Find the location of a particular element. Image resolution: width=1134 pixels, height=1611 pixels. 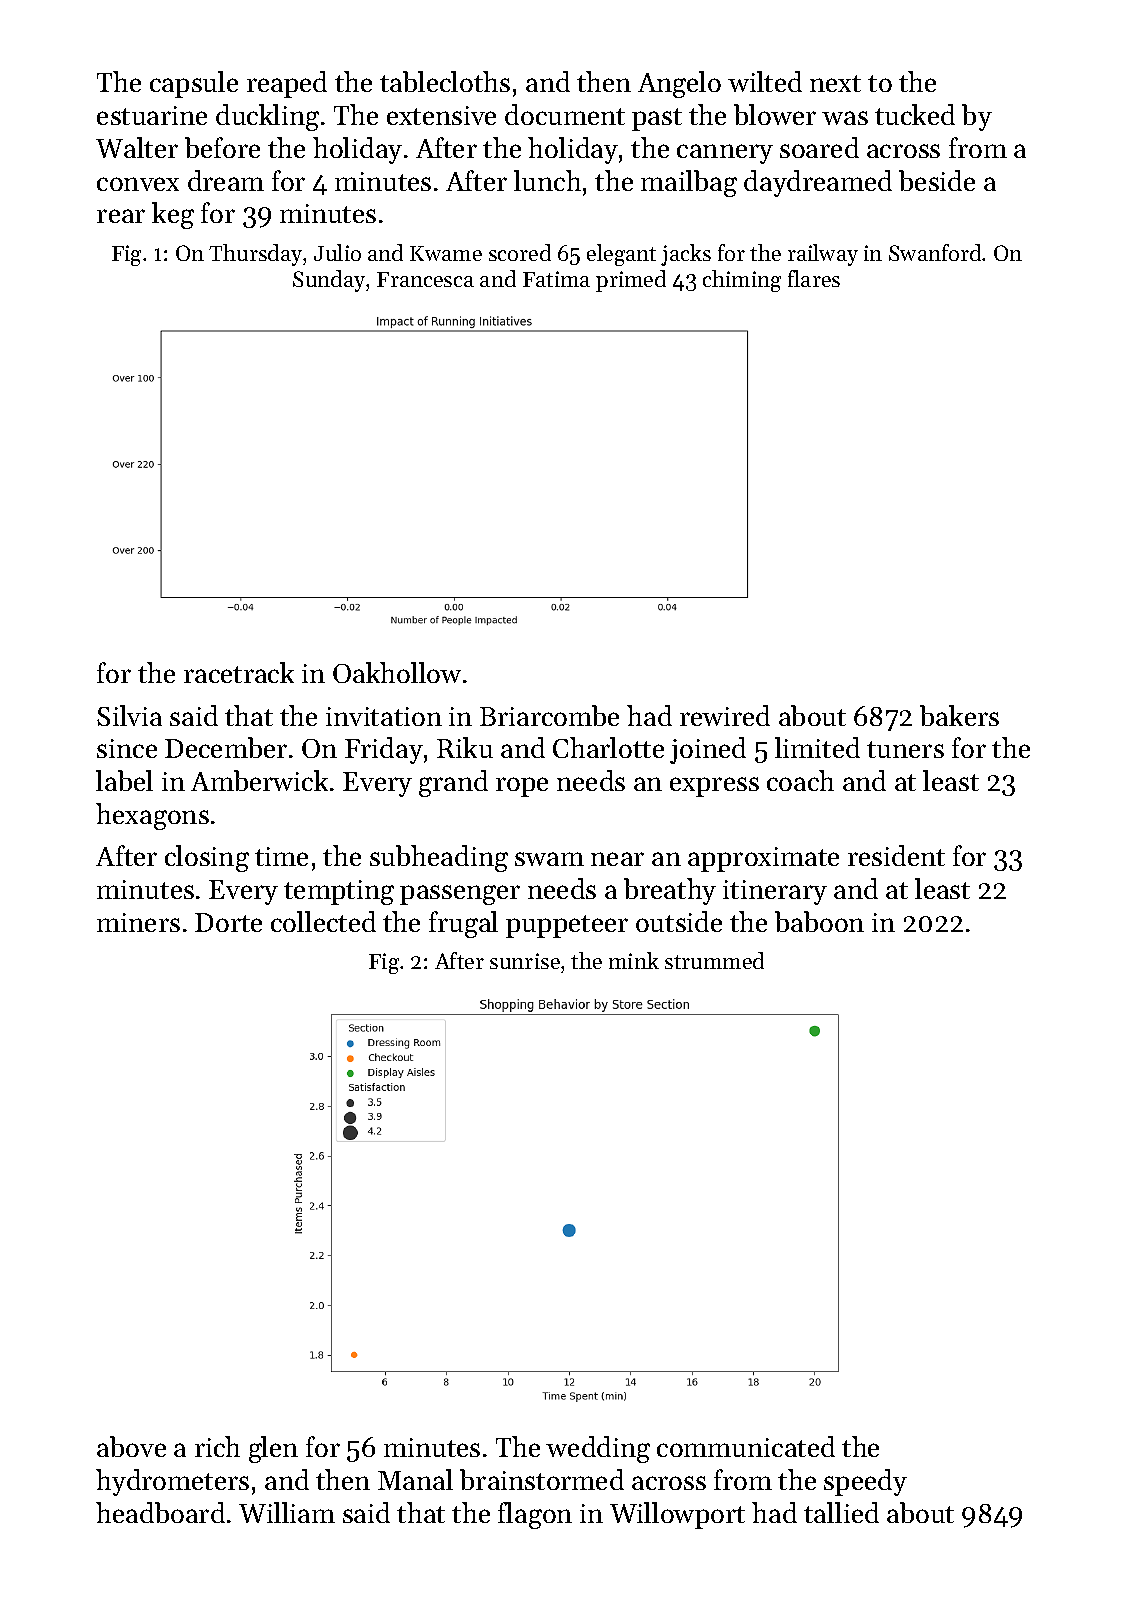

Briarcombe is located at coordinates (549, 715).
